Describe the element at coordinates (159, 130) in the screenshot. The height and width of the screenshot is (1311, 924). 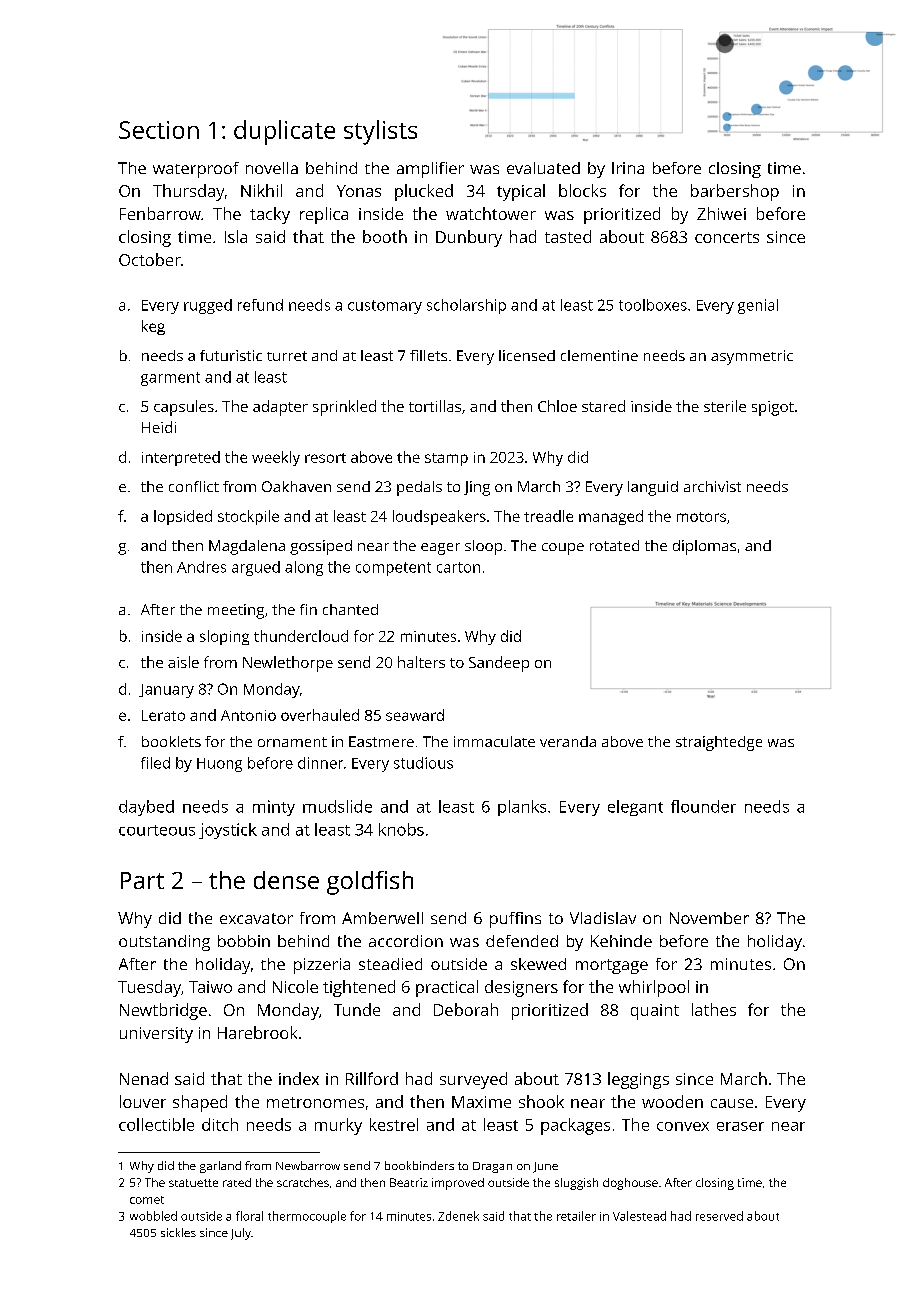
I see `Section` at that location.
